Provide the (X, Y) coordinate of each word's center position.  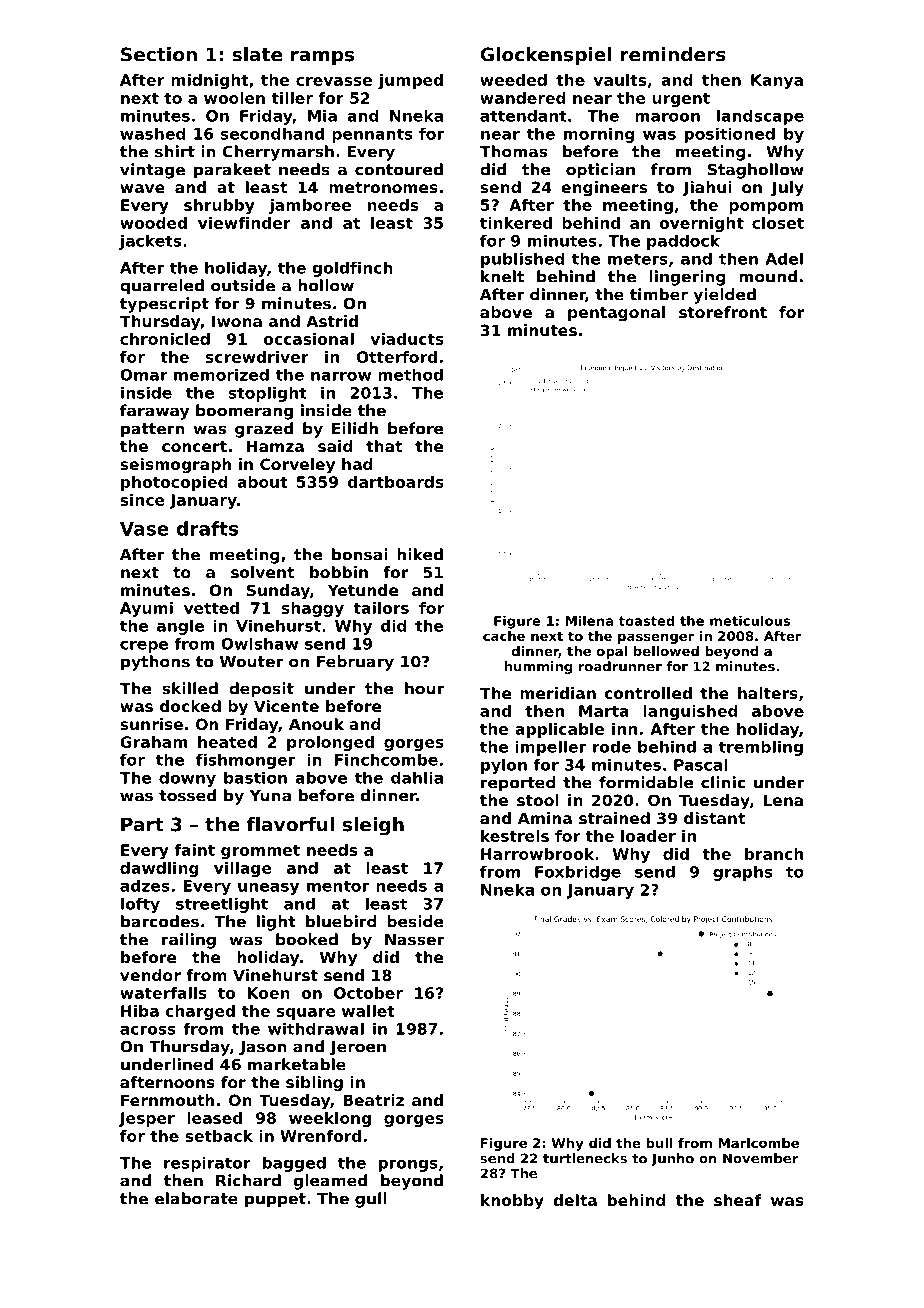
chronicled (165, 339)
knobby (512, 1202)
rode (612, 747)
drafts (207, 528)
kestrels (515, 836)
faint (194, 850)
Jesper (147, 1119)
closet (778, 223)
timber (659, 294)
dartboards (396, 482)
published (523, 260)
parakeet (232, 171)
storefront (723, 312)
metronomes (383, 187)
